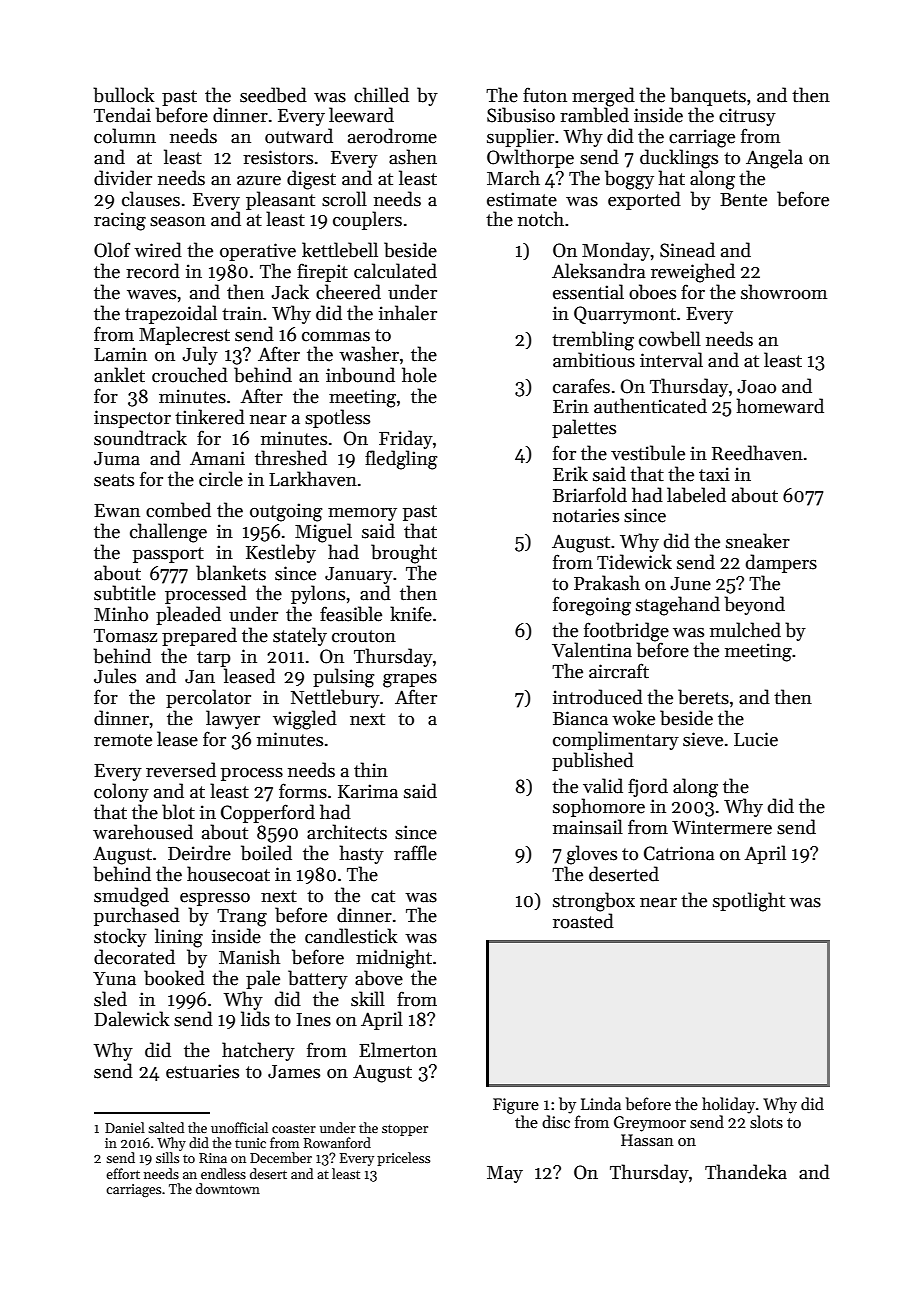 This screenshot has width=924, height=1311. Describe the element at coordinates (410, 681) in the screenshot. I see `grapes` at that location.
